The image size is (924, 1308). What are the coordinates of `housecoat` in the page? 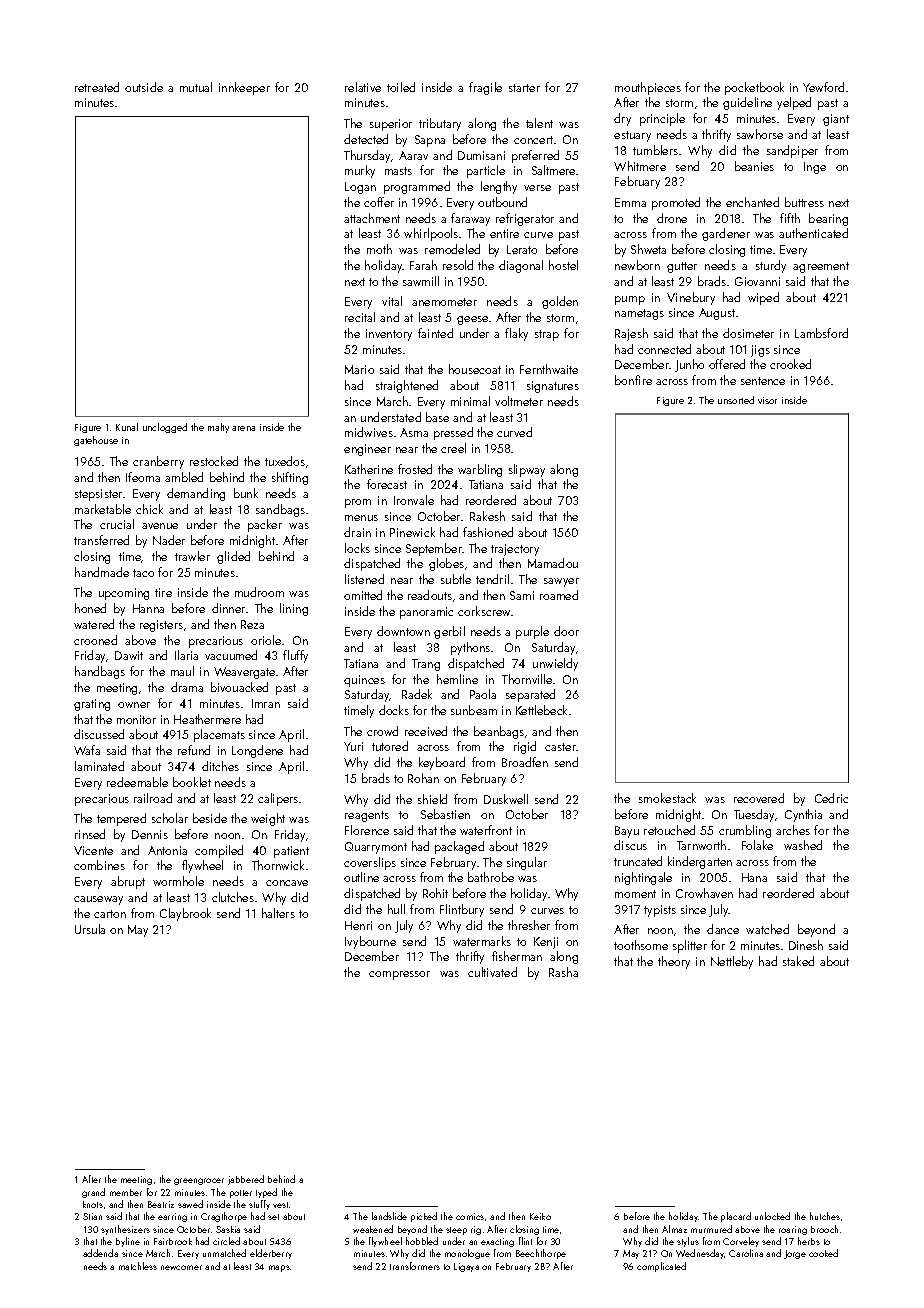 It's located at (475, 369).
